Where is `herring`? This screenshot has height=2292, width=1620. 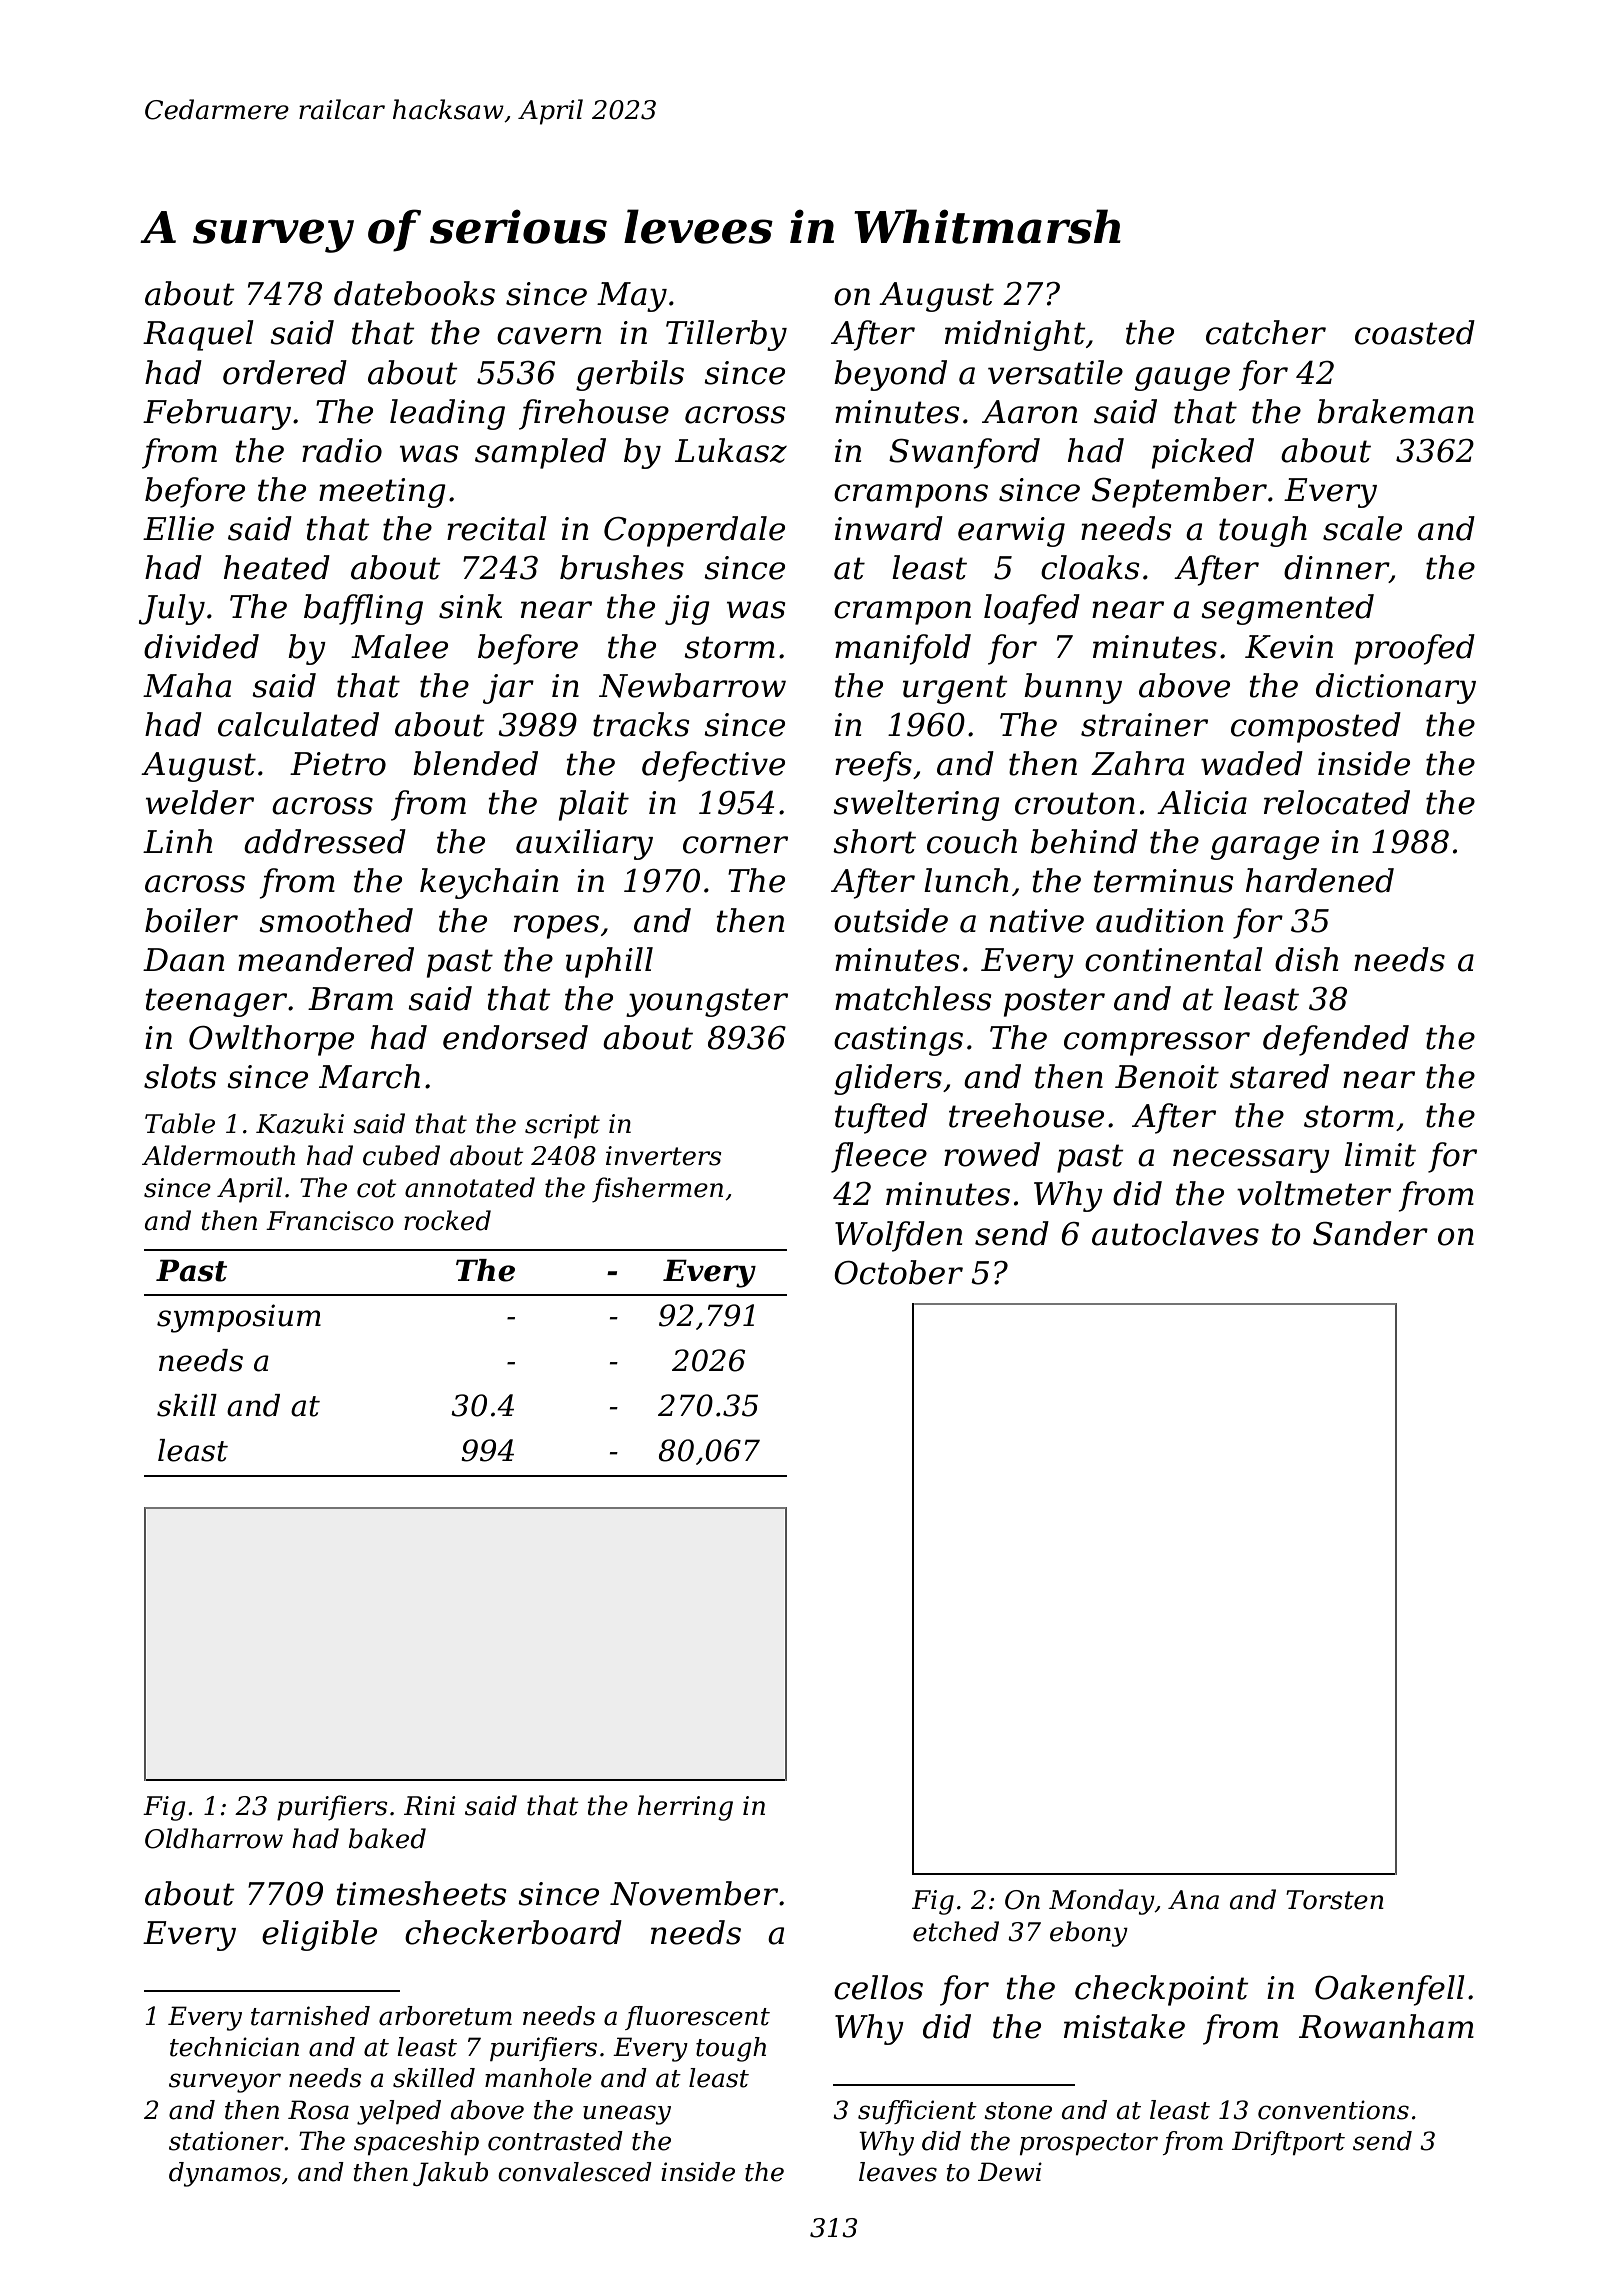 herring is located at coordinates (685, 1808).
